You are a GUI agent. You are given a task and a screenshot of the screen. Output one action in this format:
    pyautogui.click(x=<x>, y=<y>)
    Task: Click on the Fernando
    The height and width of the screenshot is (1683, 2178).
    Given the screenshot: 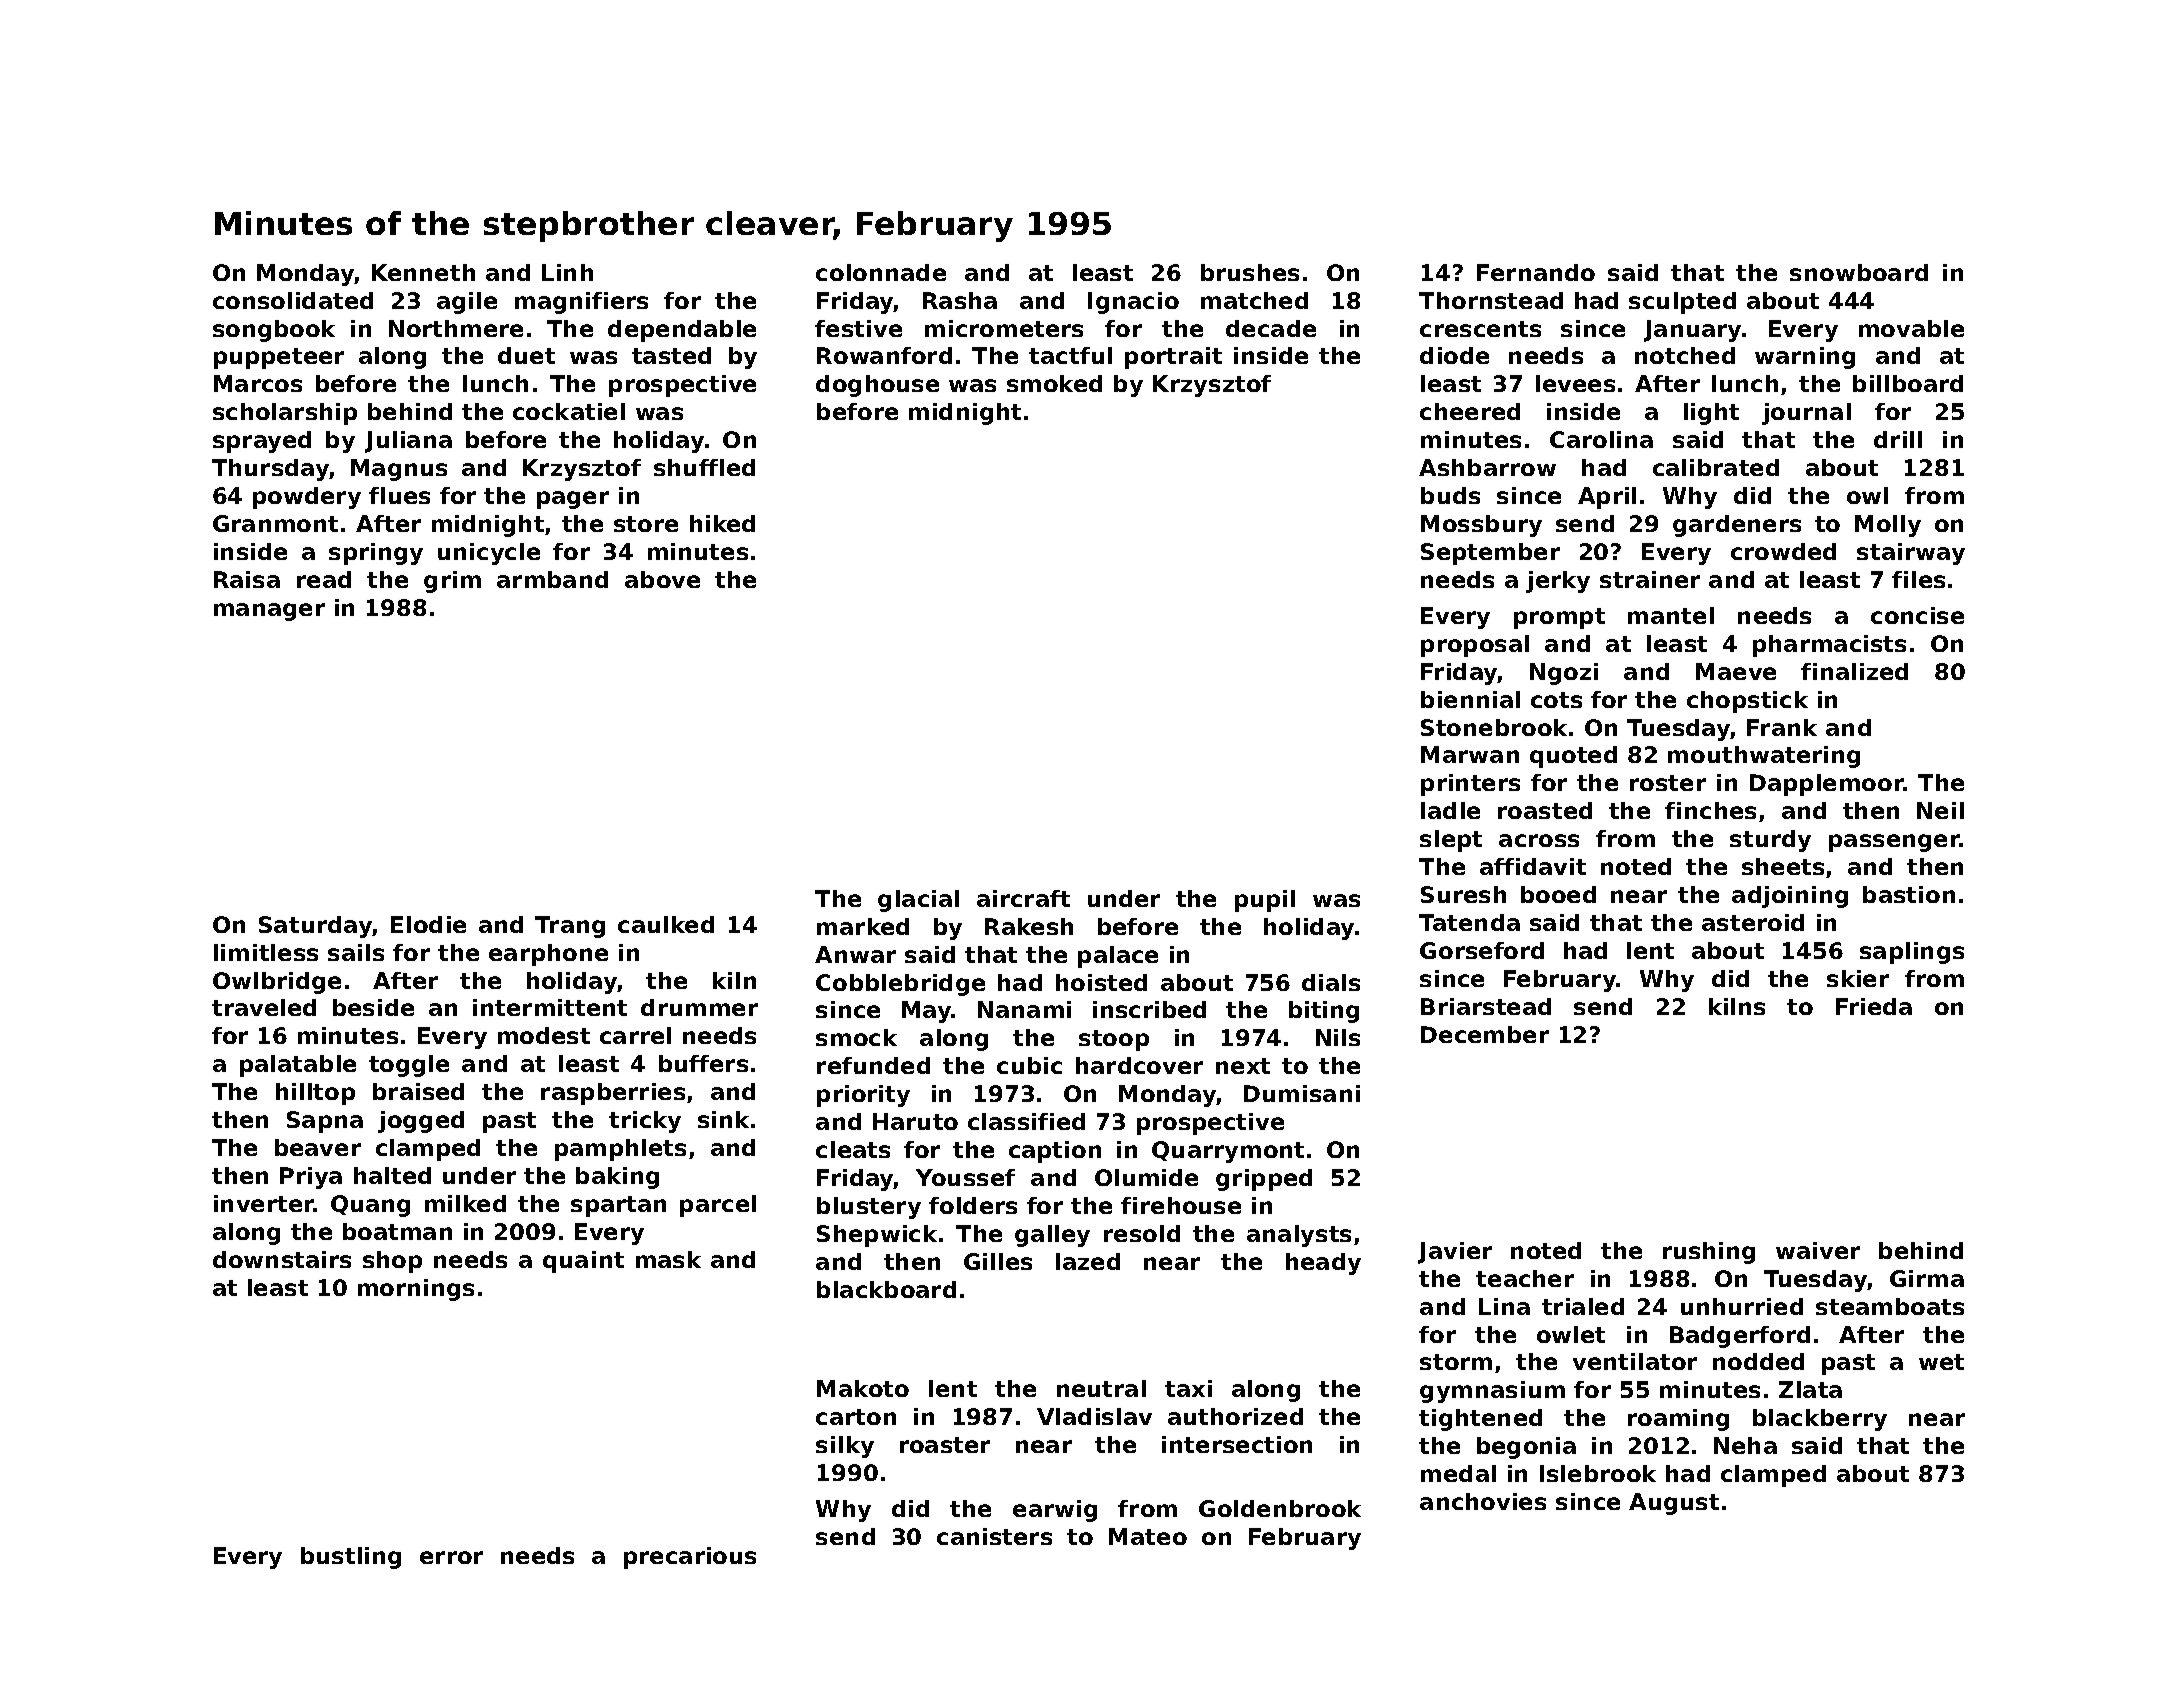 What is the action you would take?
    pyautogui.click(x=1536, y=272)
